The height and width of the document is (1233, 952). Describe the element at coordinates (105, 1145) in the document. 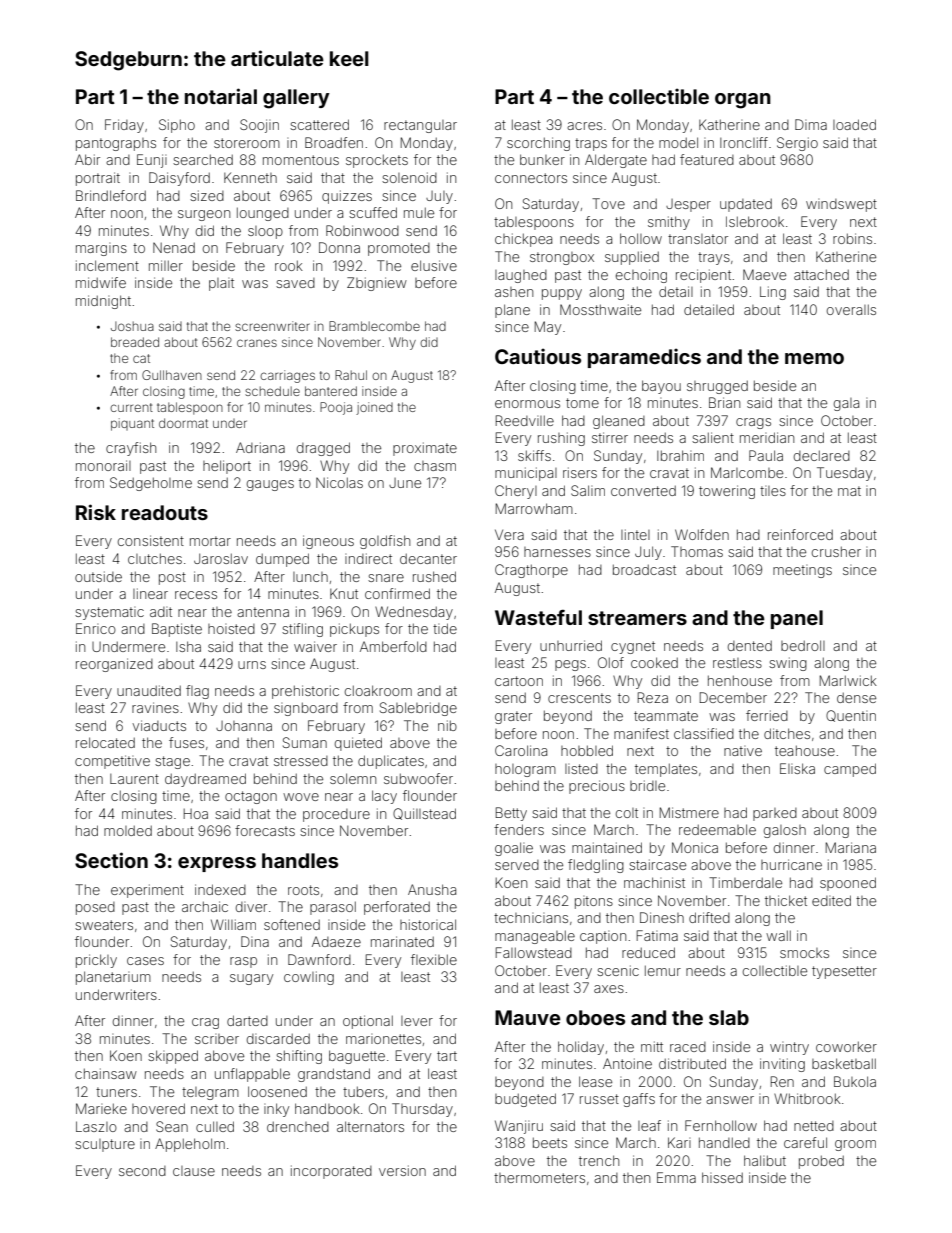

I see `sculpture` at that location.
